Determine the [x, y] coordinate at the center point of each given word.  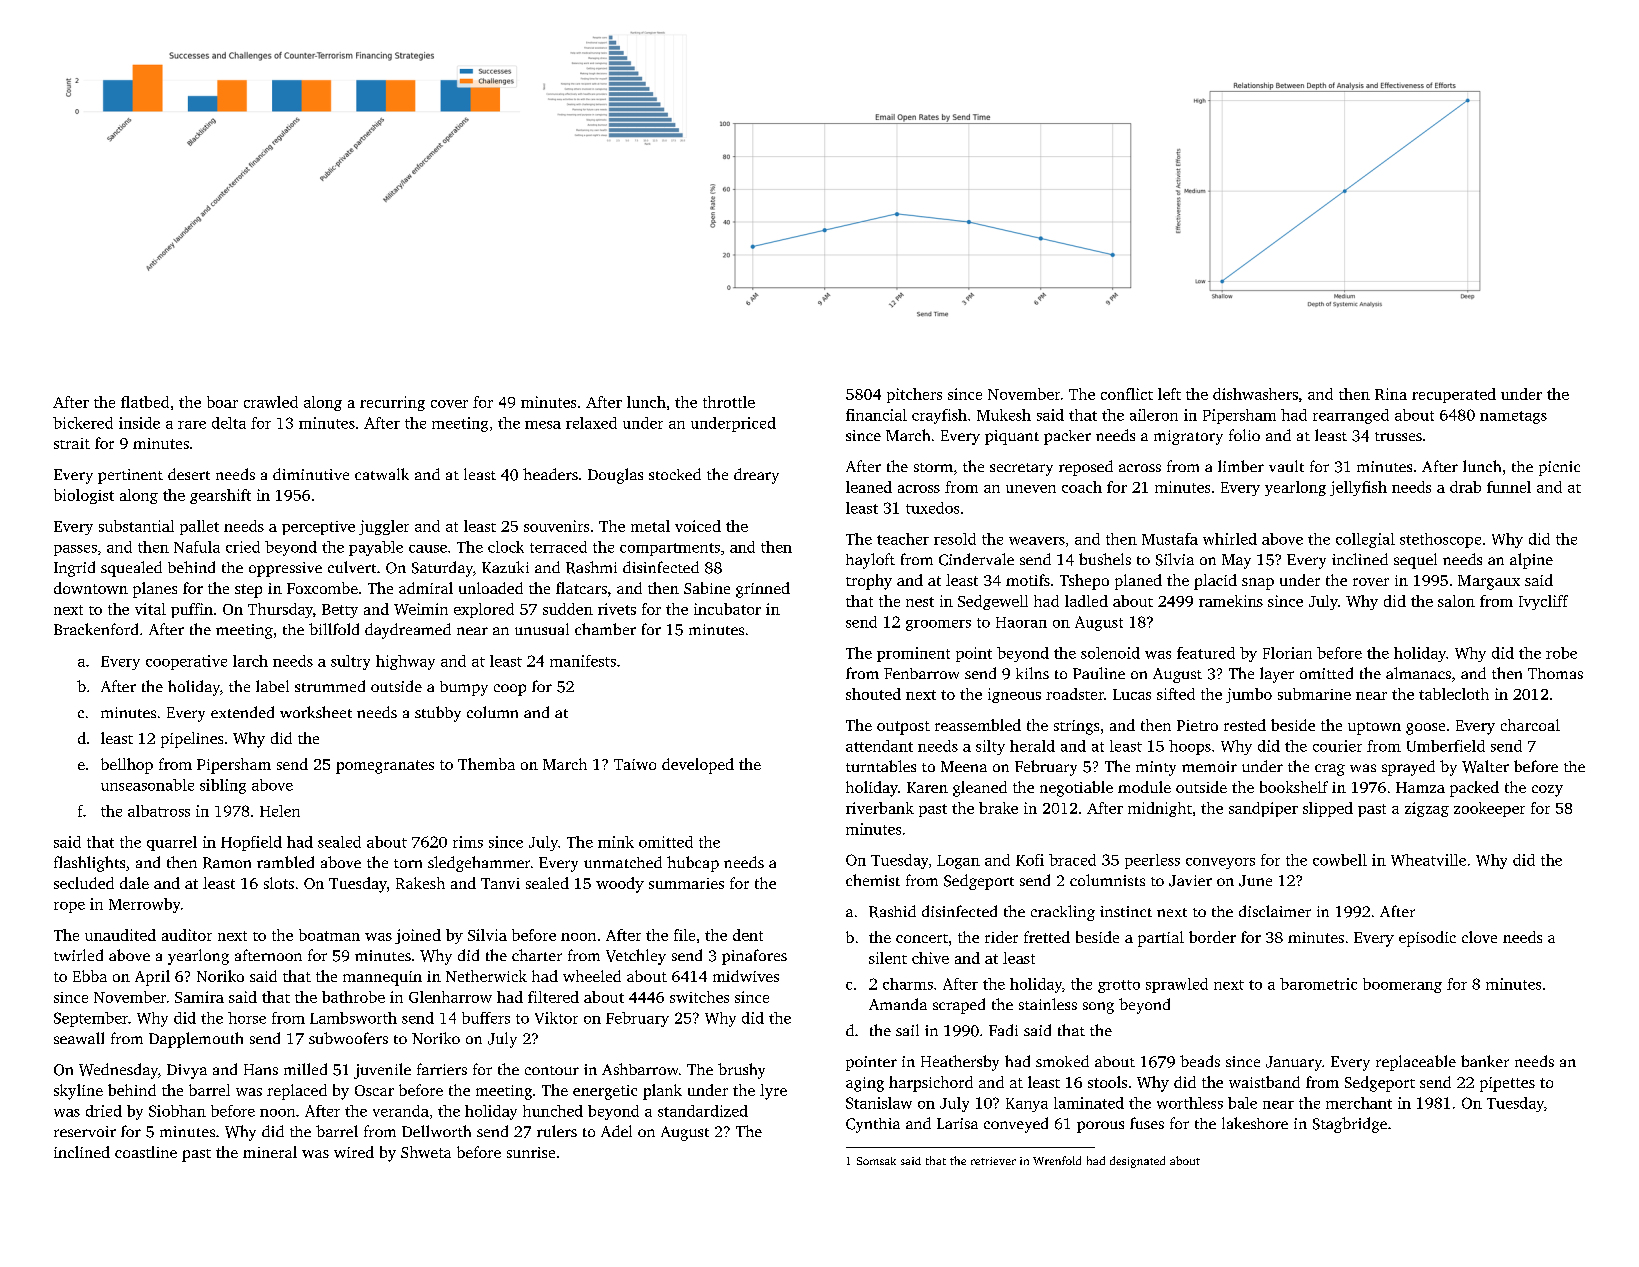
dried [104, 1111]
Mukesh [1004, 415]
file [684, 935]
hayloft [870, 561]
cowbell [1340, 860]
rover [1371, 582]
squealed [131, 569]
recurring [392, 403]
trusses [1398, 436]
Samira [199, 997]
